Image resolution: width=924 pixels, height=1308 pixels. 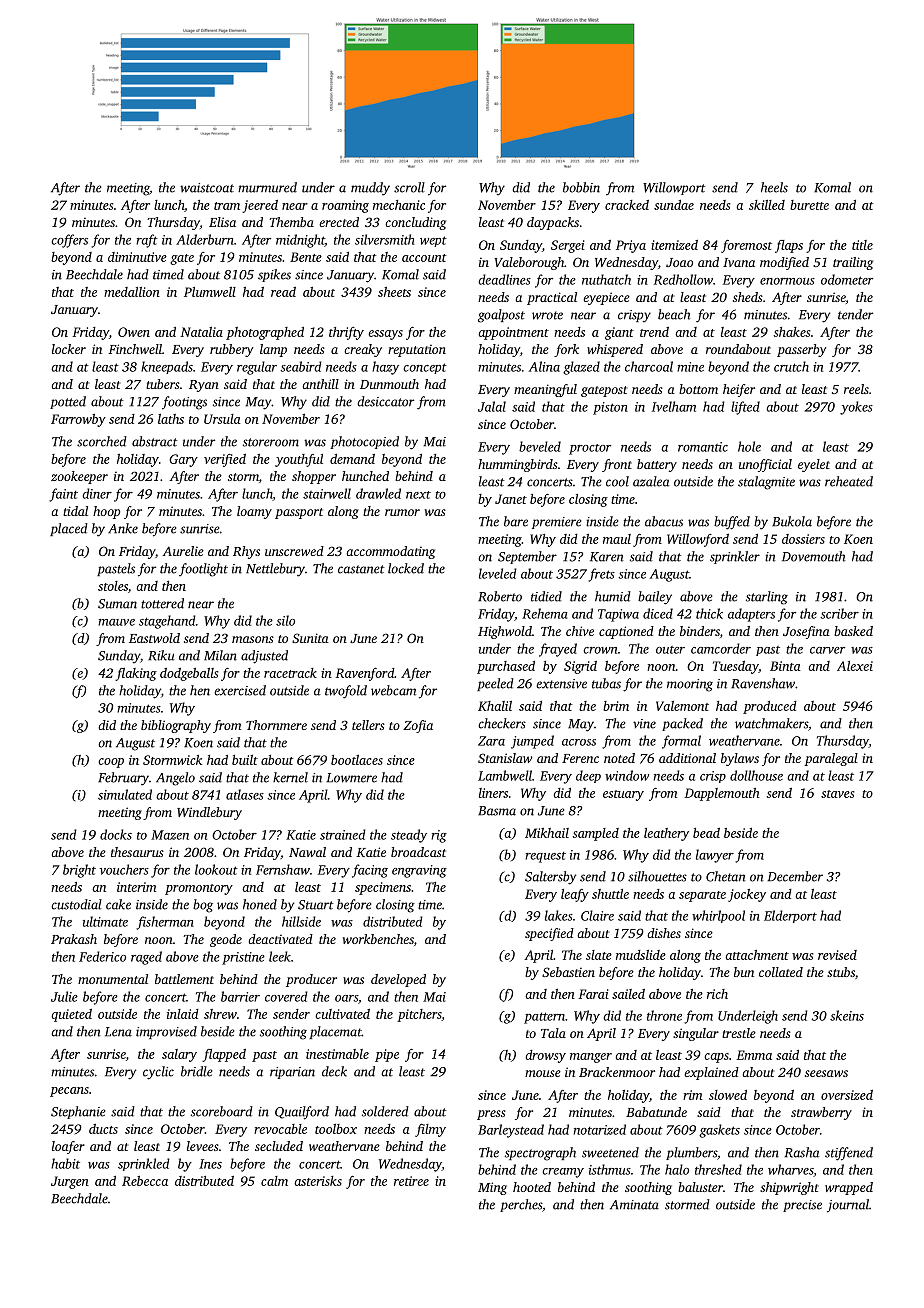 I want to click on Ivana, so click(x=739, y=262).
